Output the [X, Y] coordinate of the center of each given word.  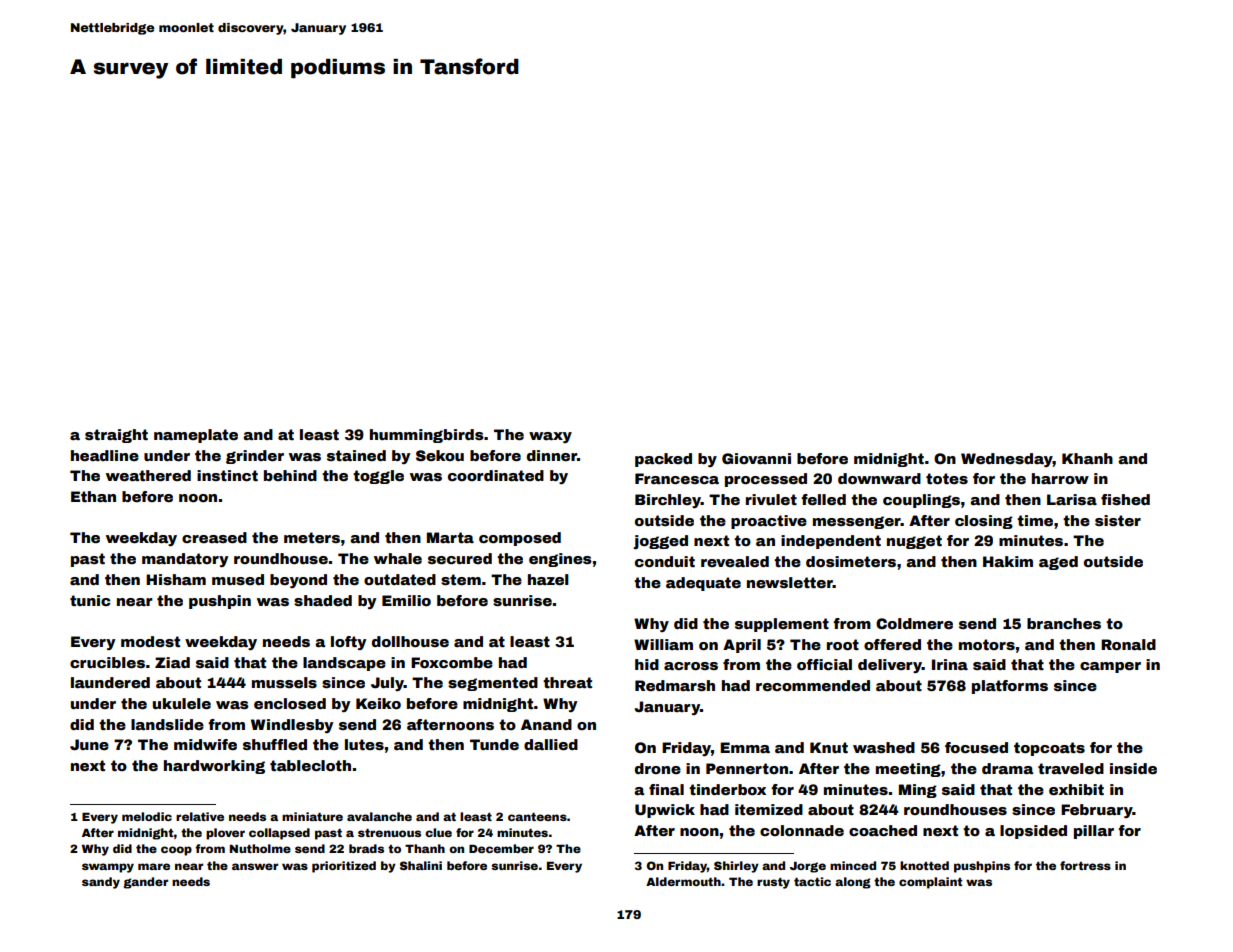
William [663, 644]
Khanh [1087, 458]
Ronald [1128, 644]
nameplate [196, 436]
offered [892, 644]
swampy [108, 868]
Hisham [176, 579]
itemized [769, 809]
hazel [548, 579]
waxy [550, 437]
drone [658, 768]
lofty [348, 643]
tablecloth [310, 765]
